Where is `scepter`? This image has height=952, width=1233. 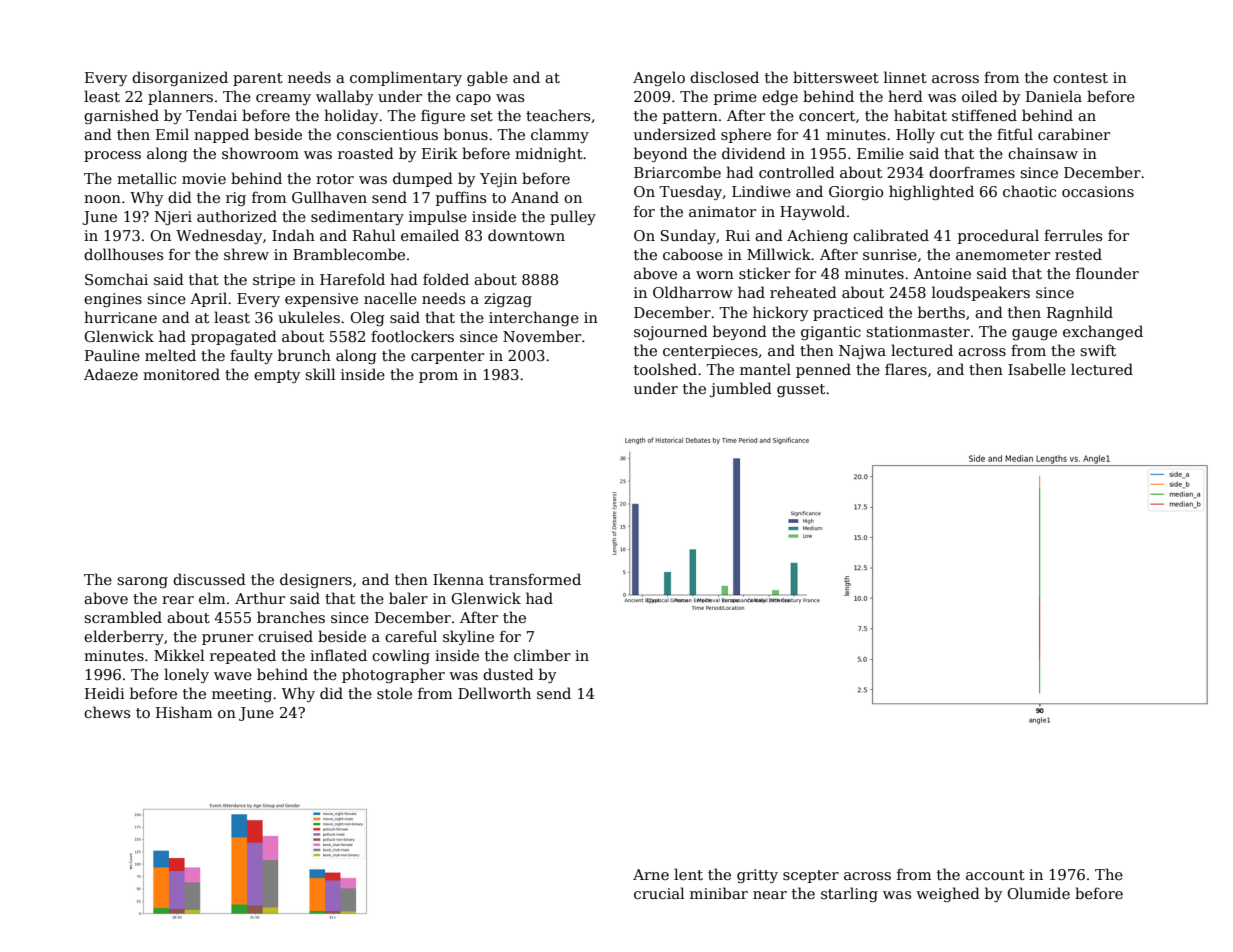 scepter is located at coordinates (811, 876).
